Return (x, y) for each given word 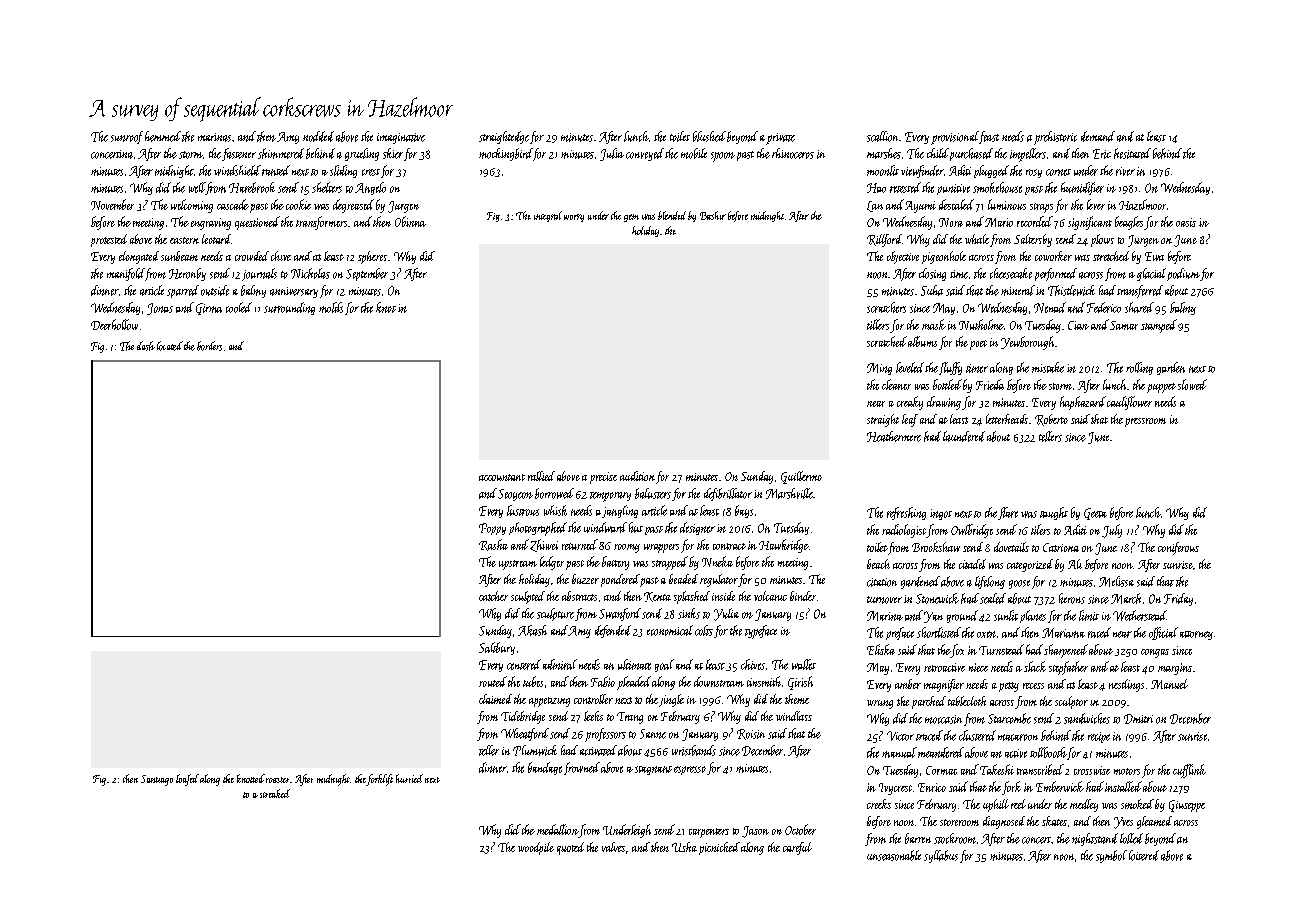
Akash (532, 630)
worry (574, 218)
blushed (709, 136)
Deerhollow (114, 324)
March (1126, 598)
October (800, 829)
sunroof (127, 137)
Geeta (1095, 514)
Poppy (492, 529)
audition (637, 476)
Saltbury (497, 648)
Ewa (1154, 256)
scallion (882, 136)
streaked (275, 793)
